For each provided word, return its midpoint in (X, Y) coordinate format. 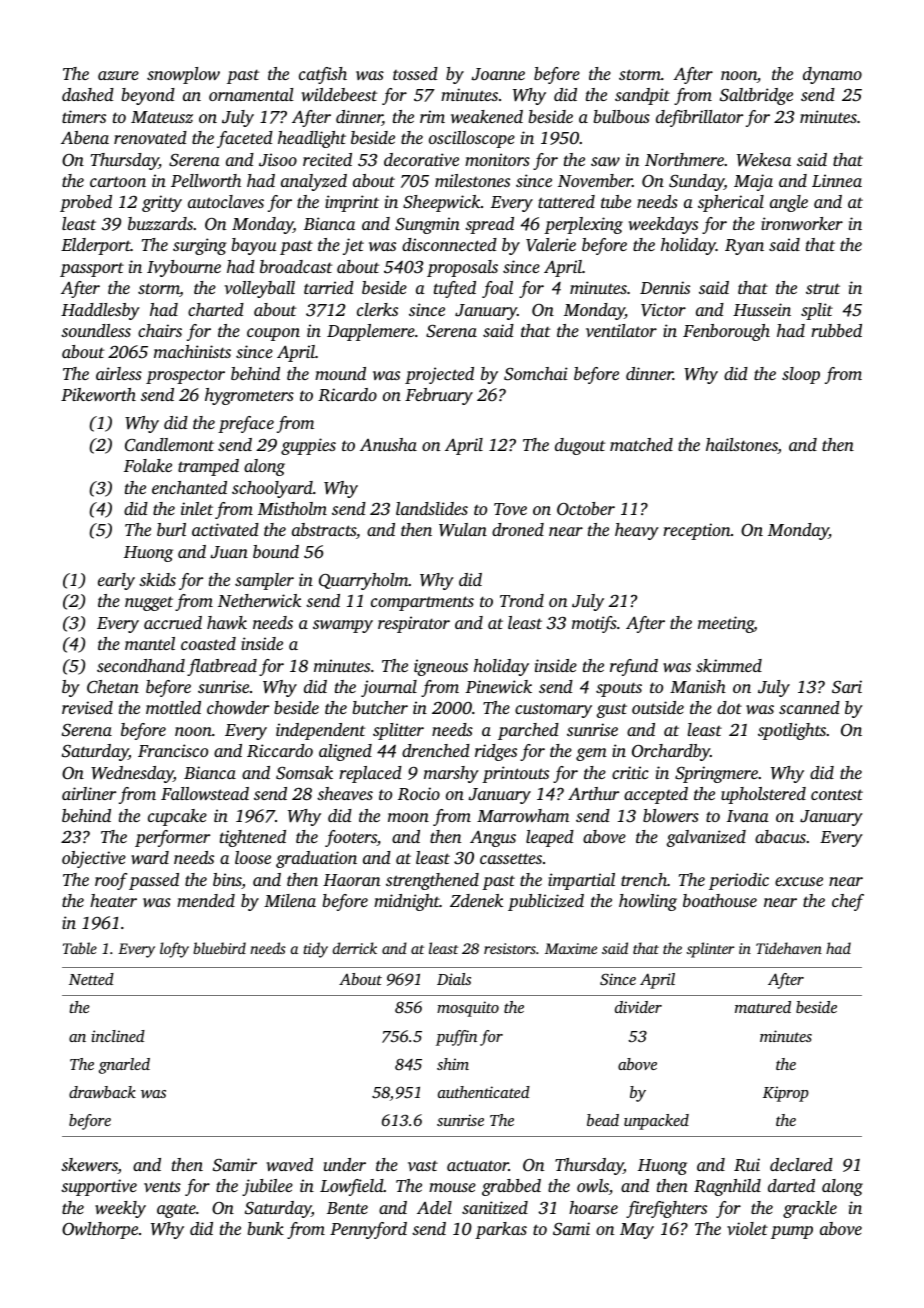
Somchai (536, 374)
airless (119, 373)
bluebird (219, 948)
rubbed (836, 330)
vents (162, 1186)
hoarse (593, 1207)
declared (801, 1164)
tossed (415, 73)
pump (792, 1232)
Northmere (684, 159)
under (345, 1164)
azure (118, 75)
